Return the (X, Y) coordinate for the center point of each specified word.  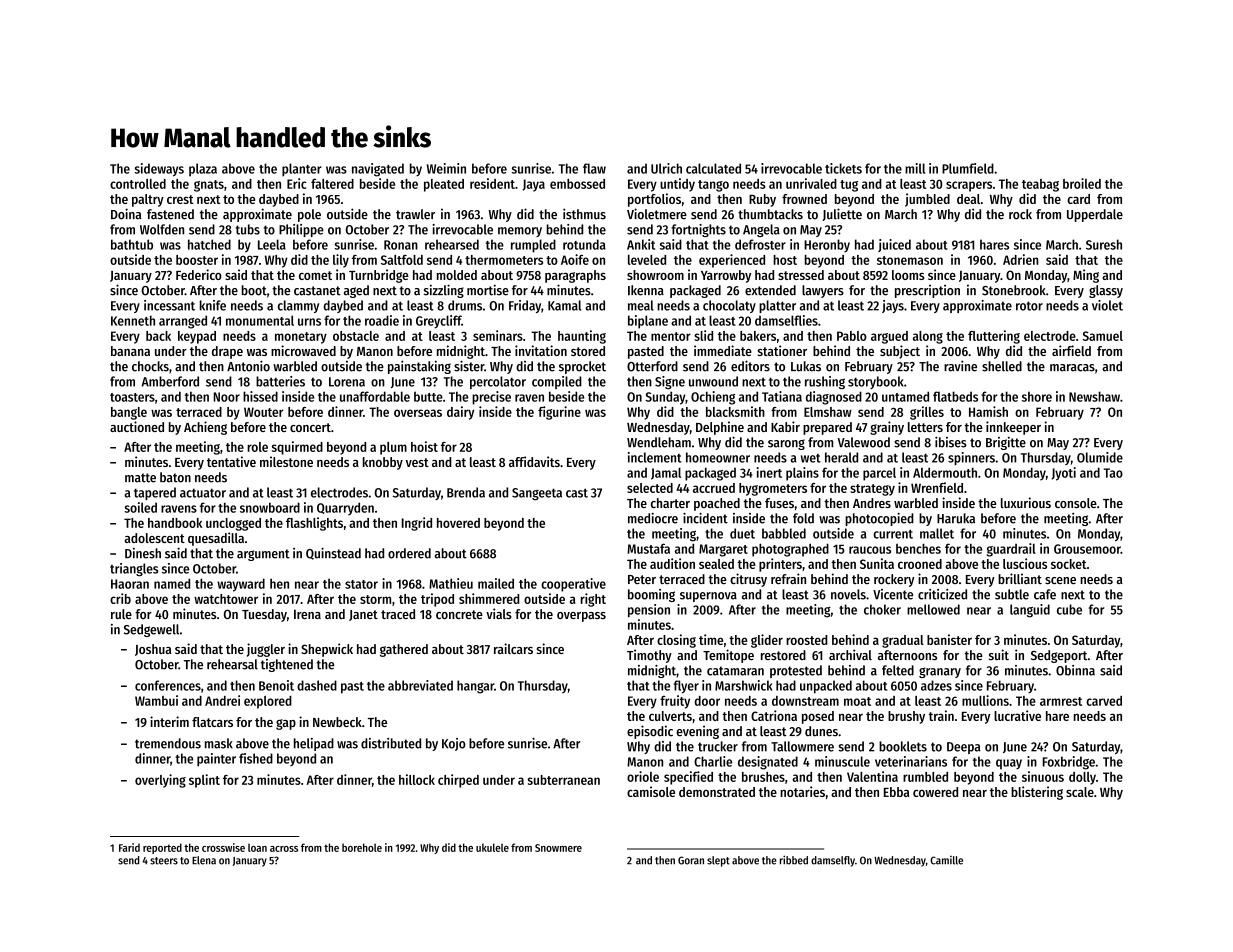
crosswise (223, 847)
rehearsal (232, 664)
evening (697, 732)
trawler (415, 214)
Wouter (263, 412)
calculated (713, 168)
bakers (758, 336)
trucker (718, 746)
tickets (843, 168)
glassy (1106, 291)
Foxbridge (1068, 763)
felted (898, 670)
